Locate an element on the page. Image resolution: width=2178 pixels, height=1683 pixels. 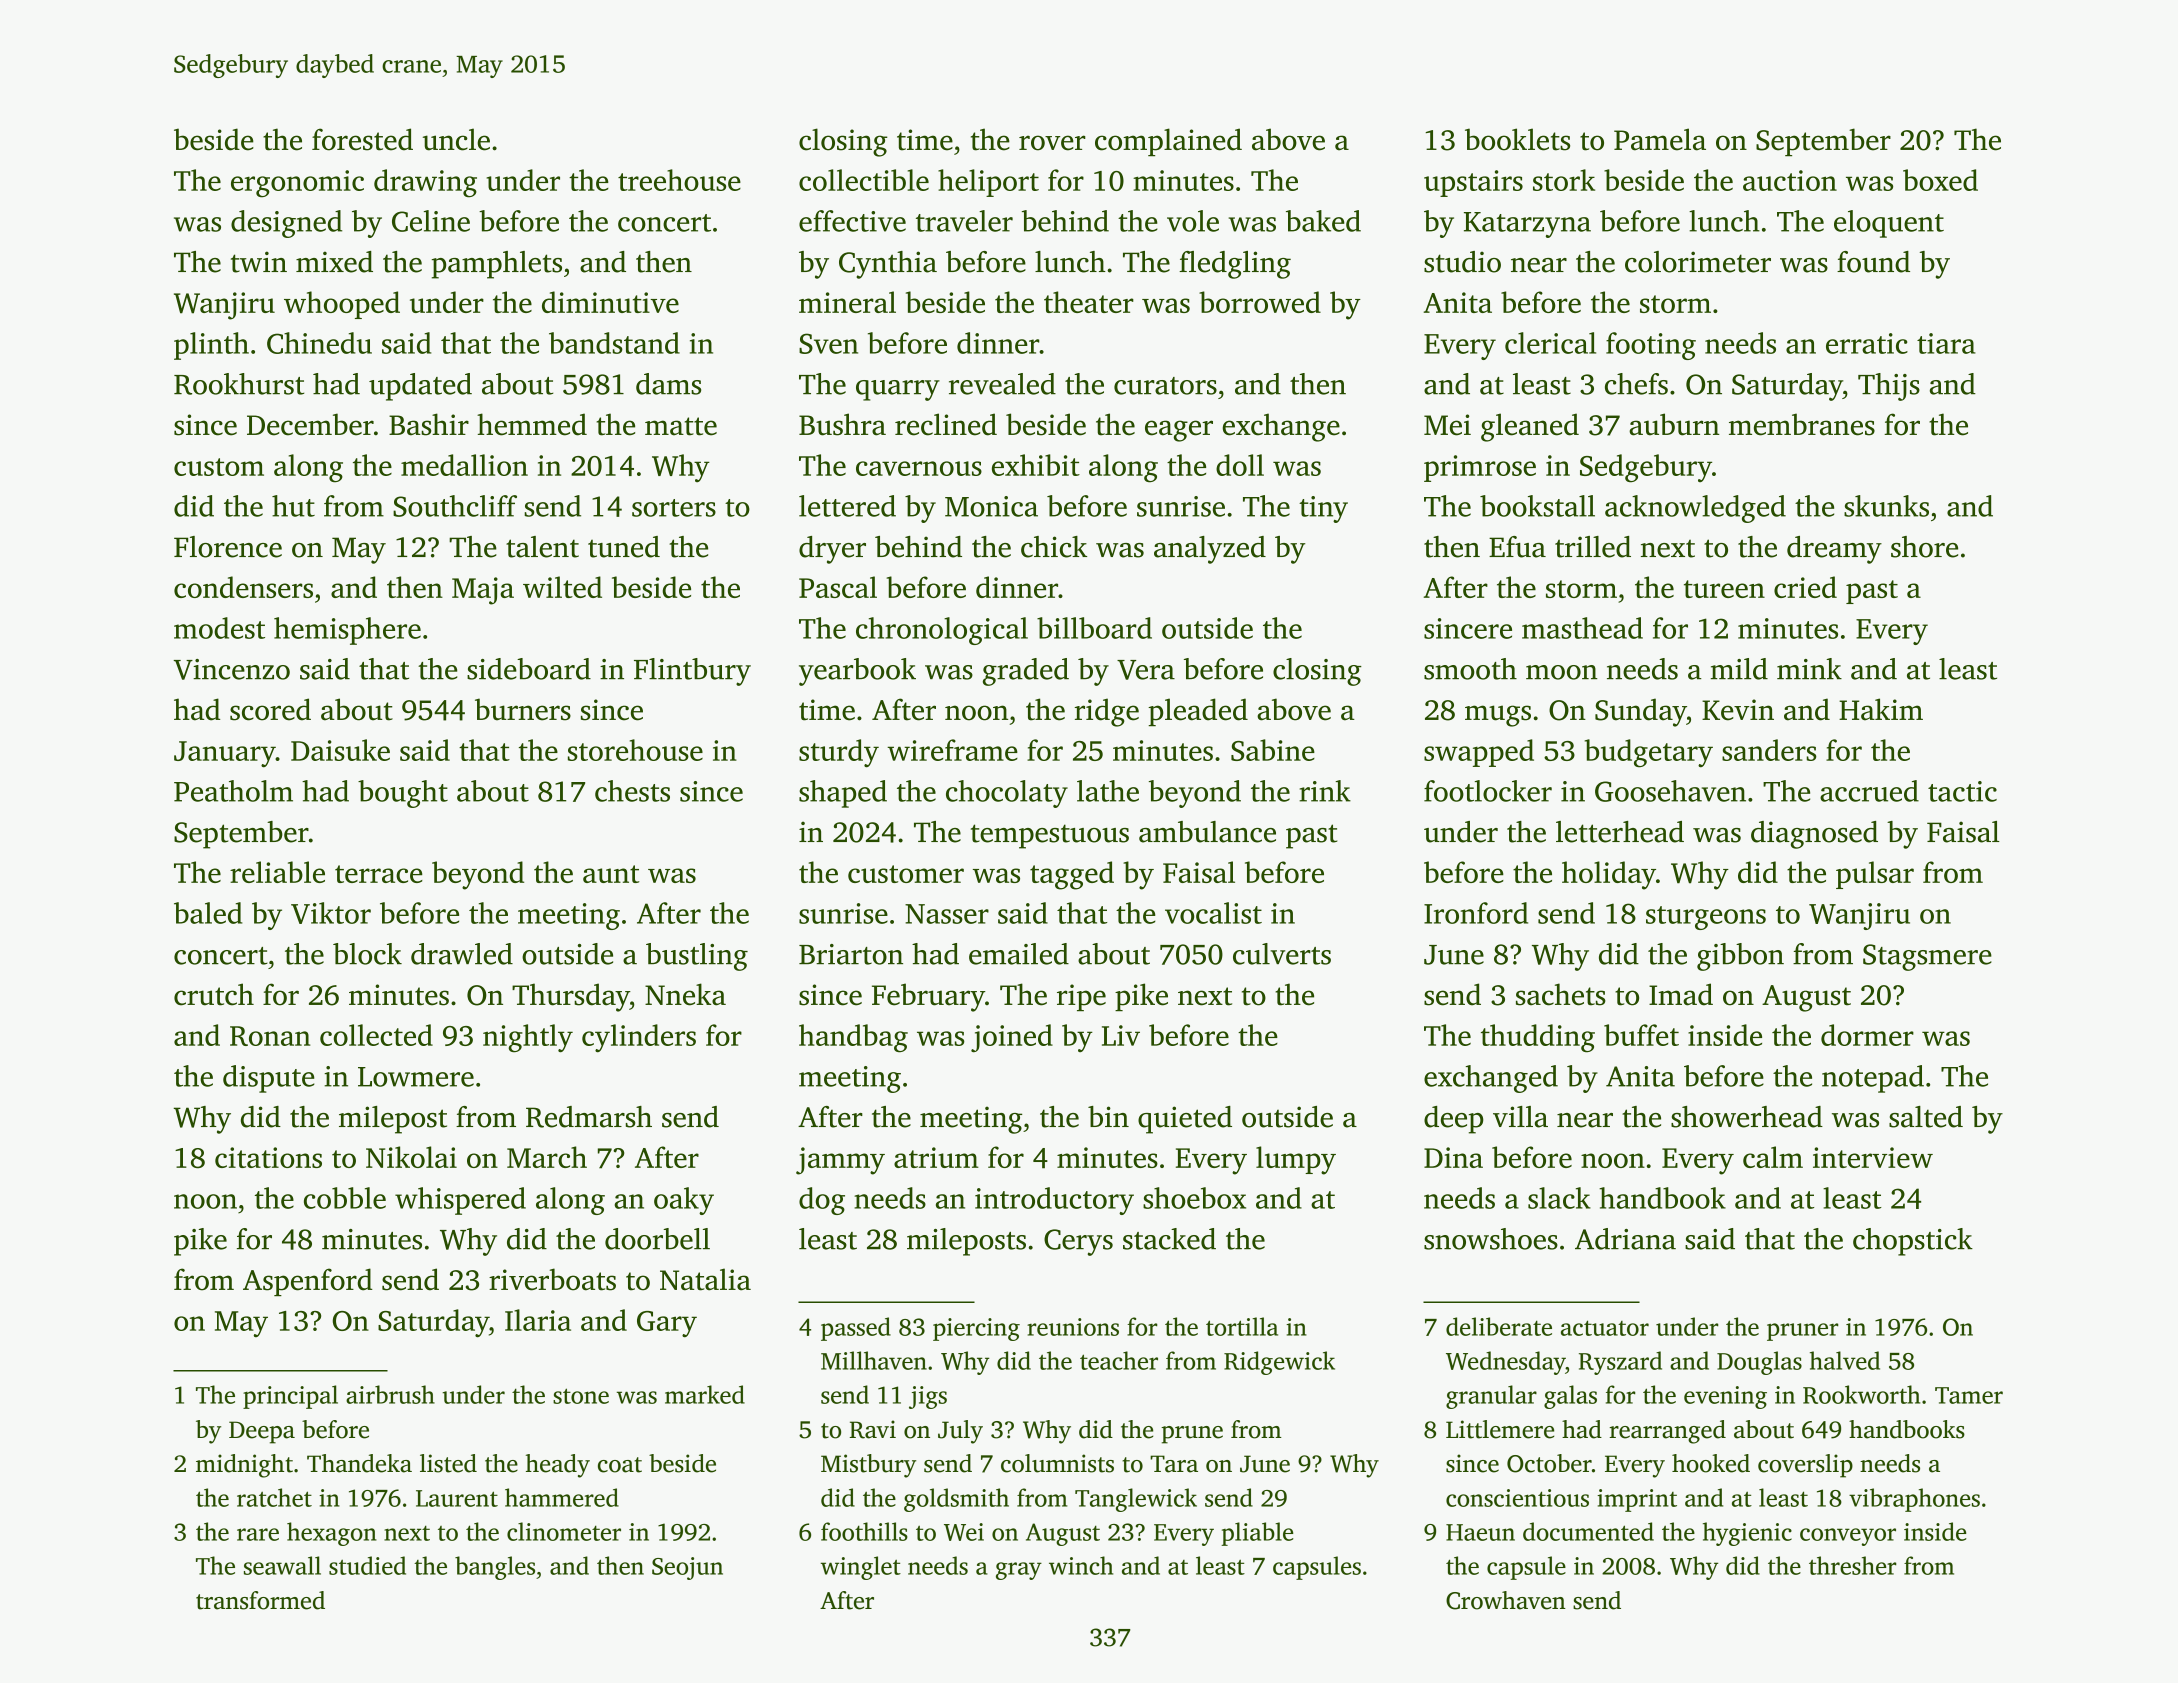
dog is located at coordinates (822, 1201).
